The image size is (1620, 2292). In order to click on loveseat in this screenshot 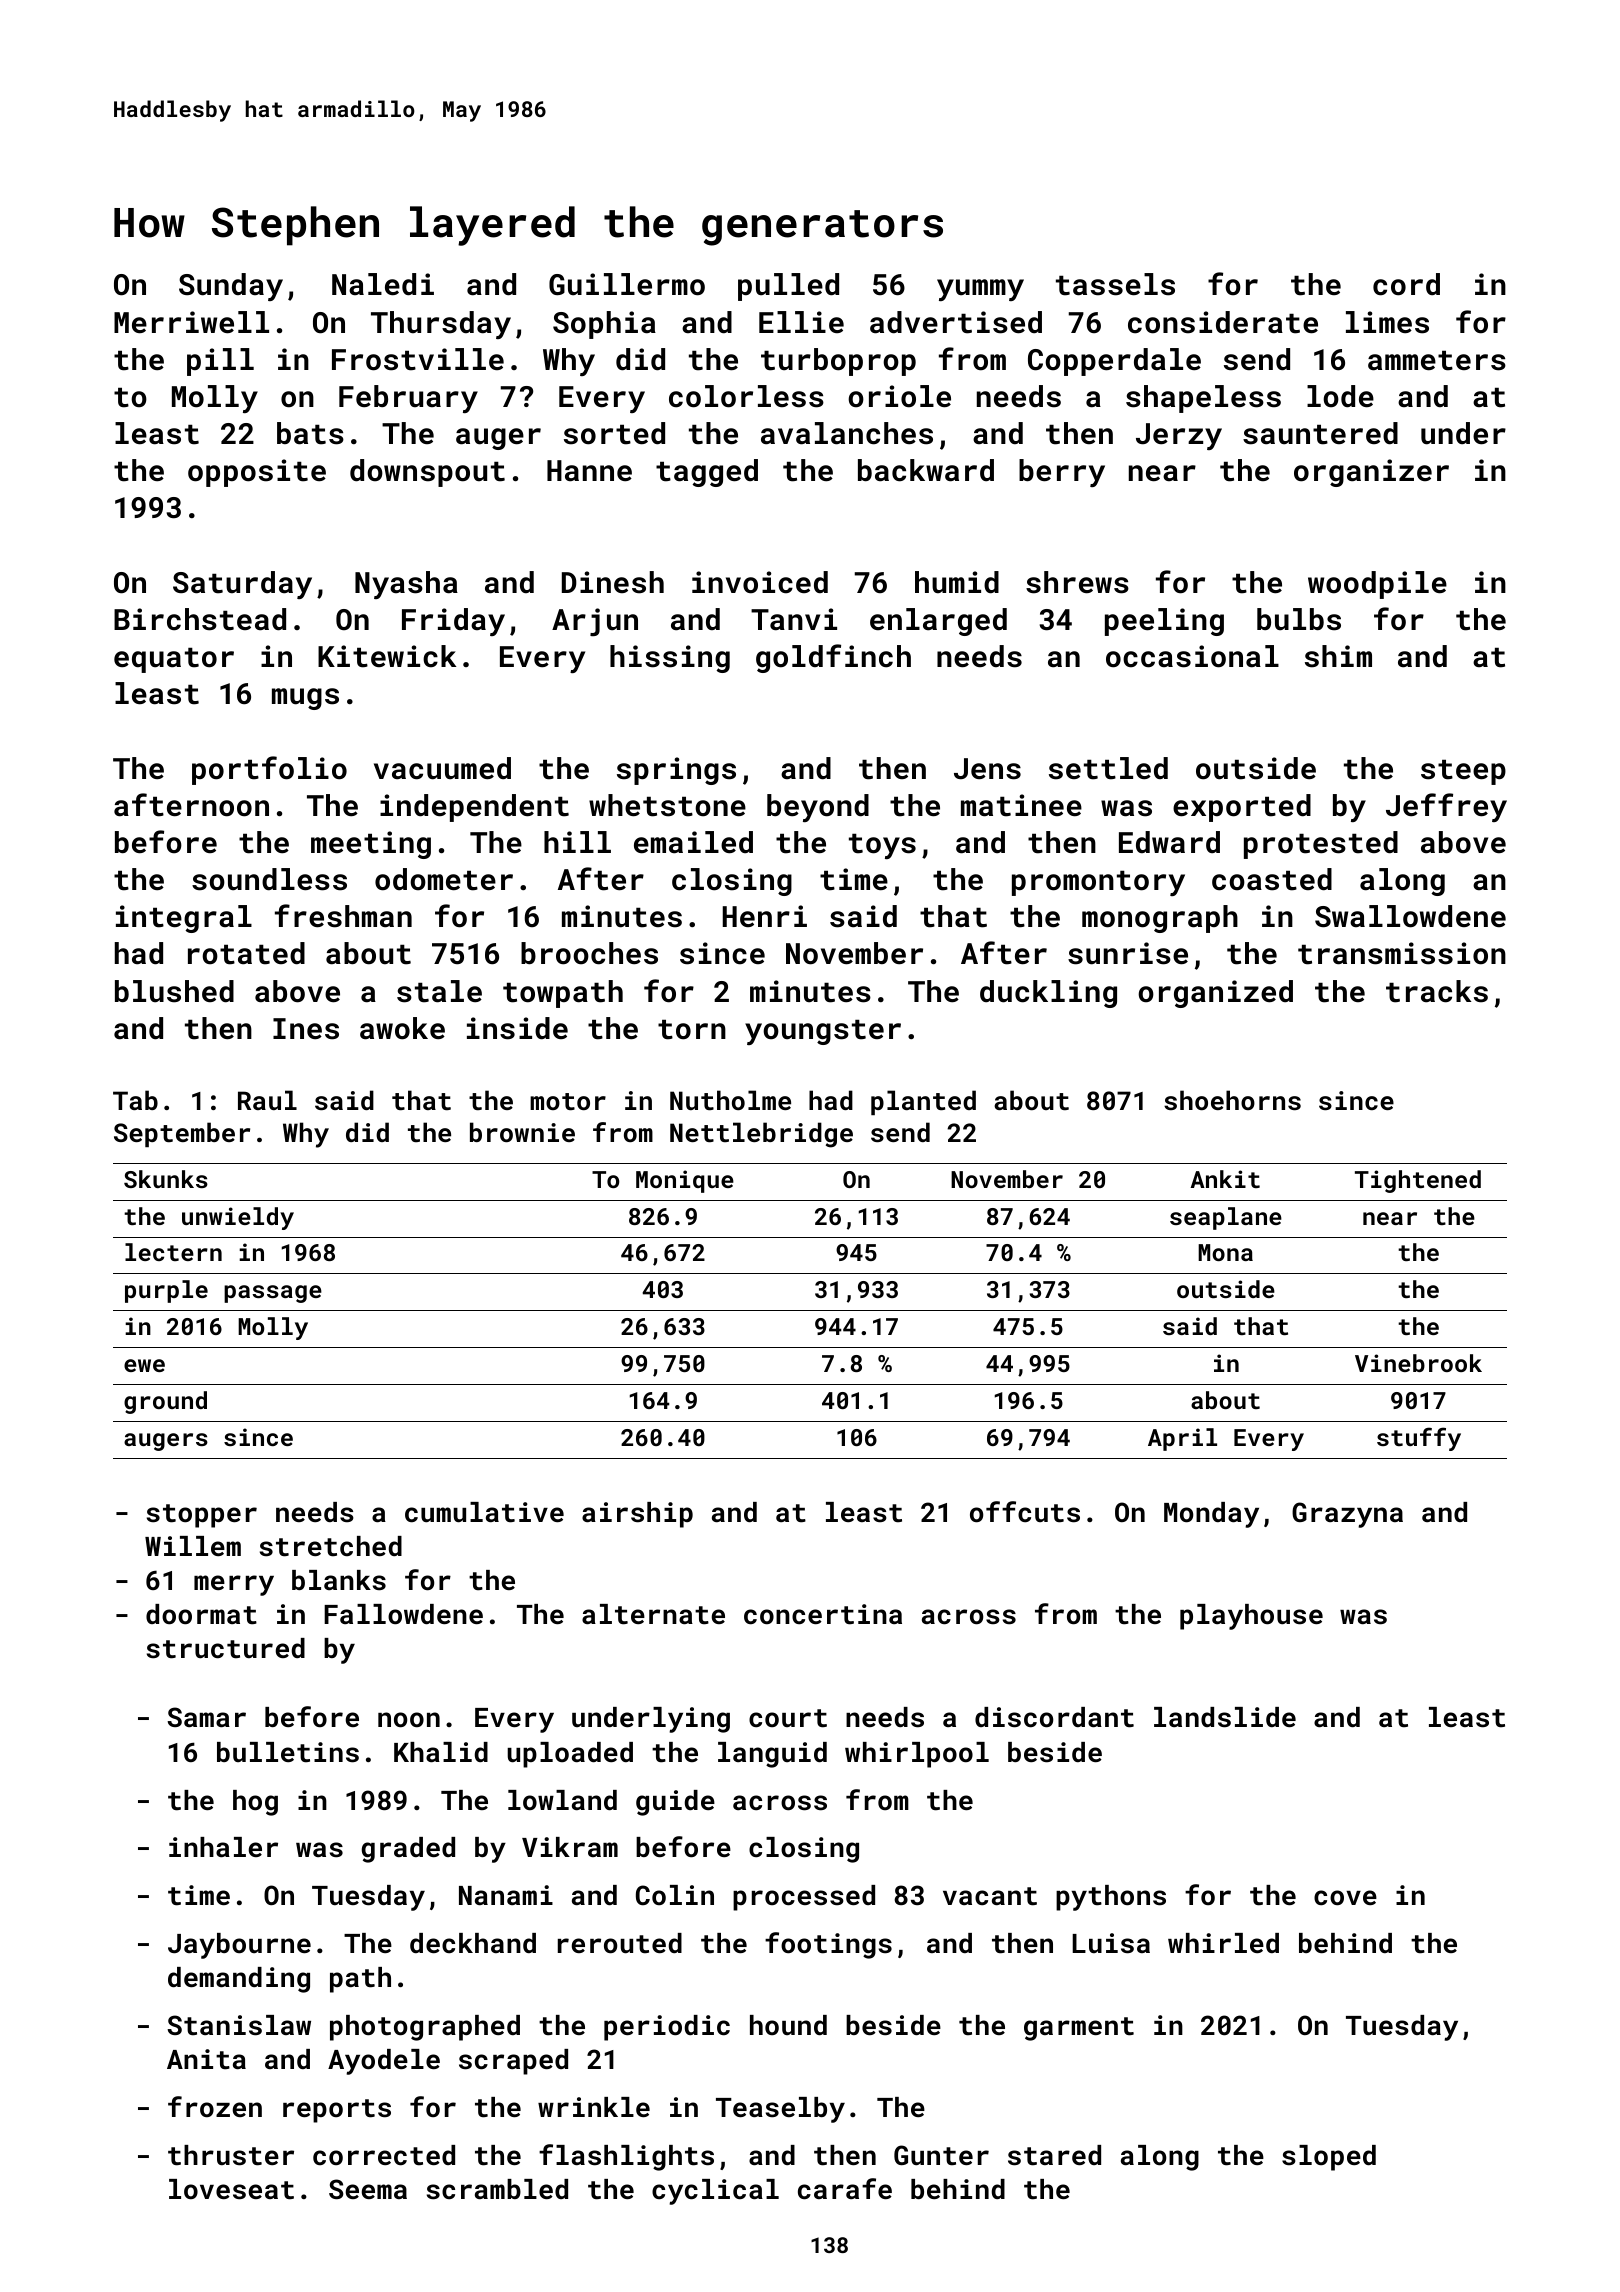, I will do `click(231, 2189)`.
